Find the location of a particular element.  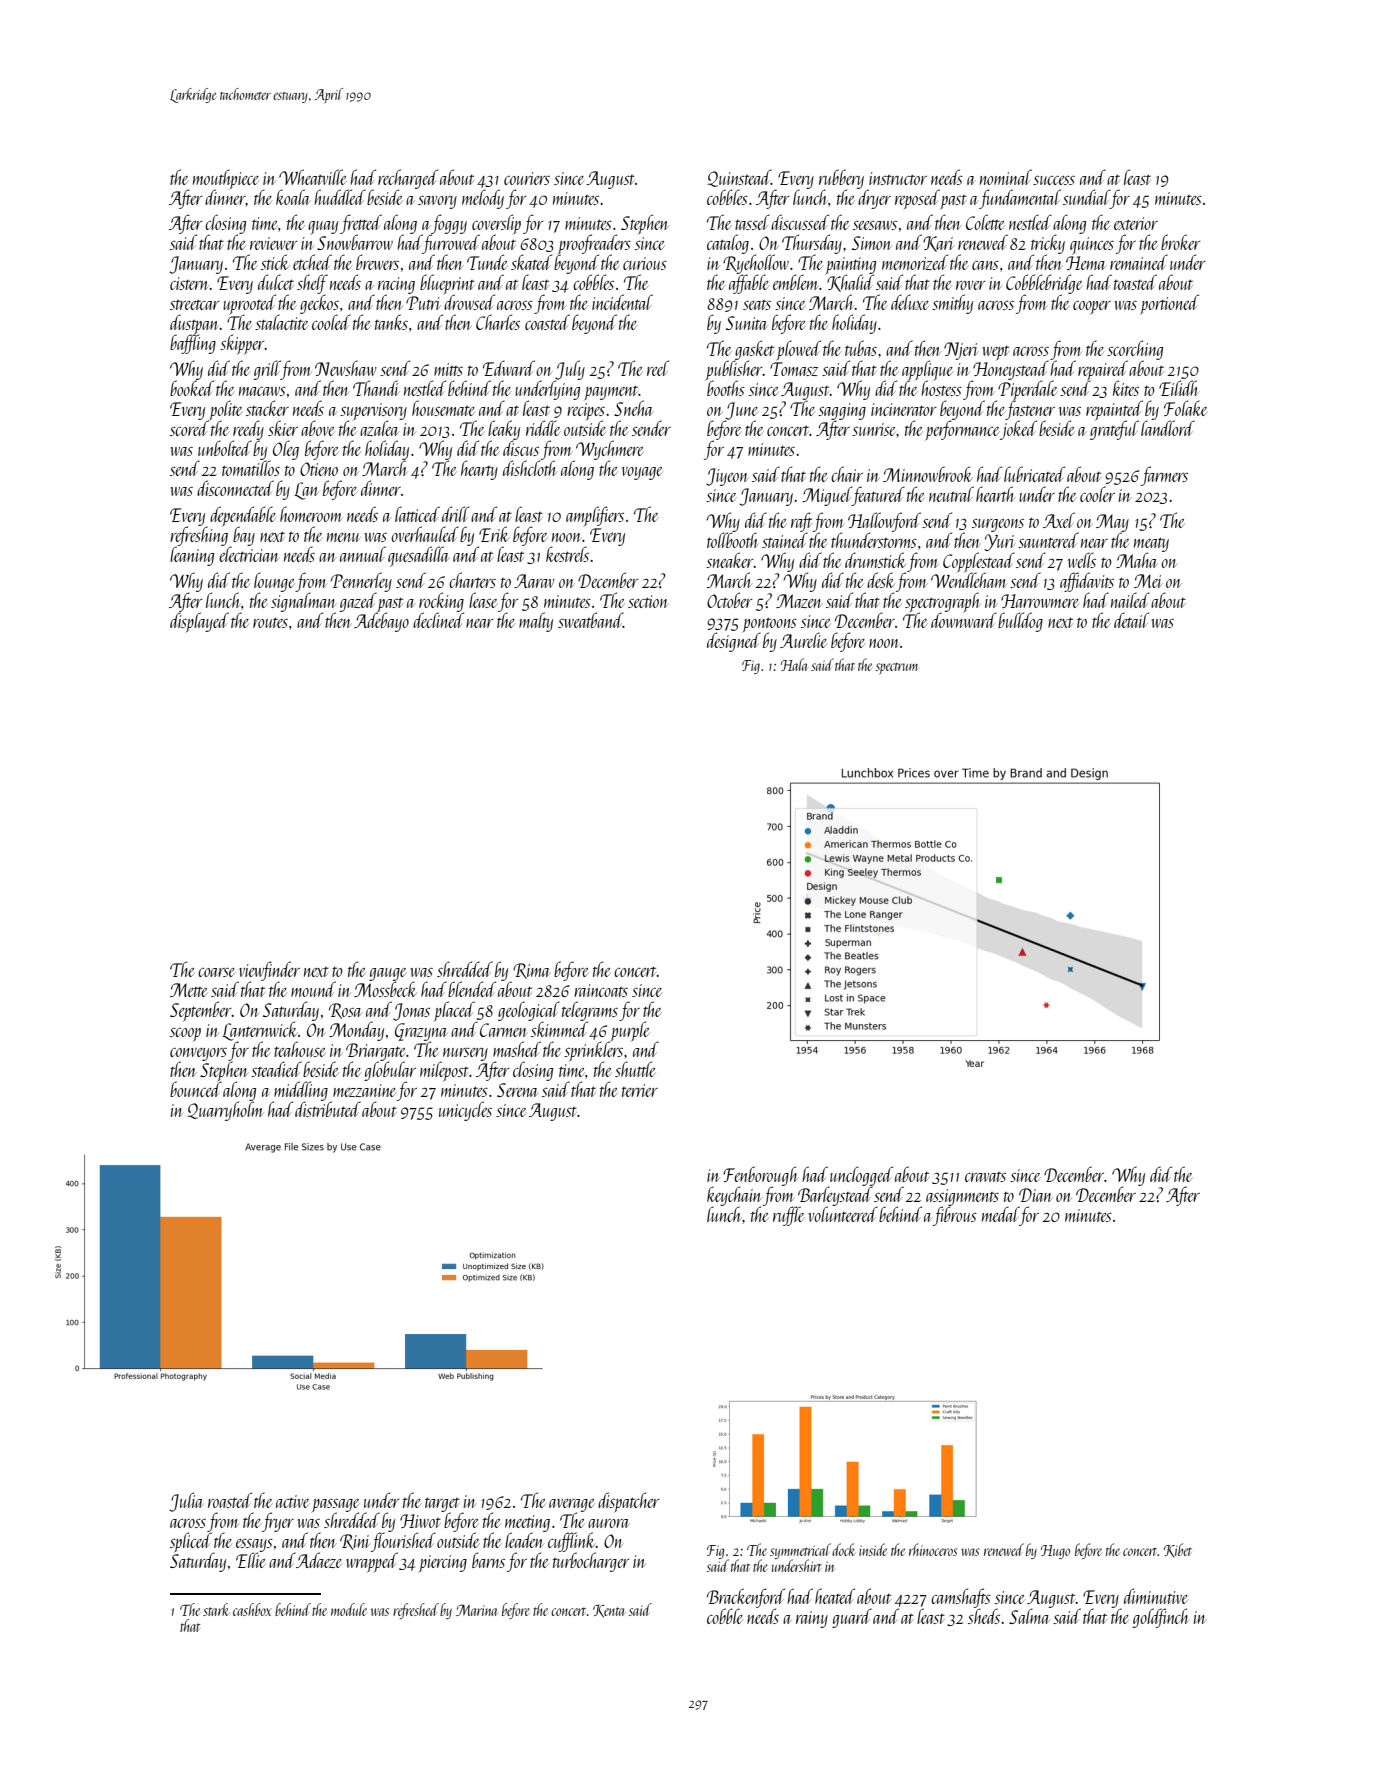

roasted is located at coordinates (230, 1500).
